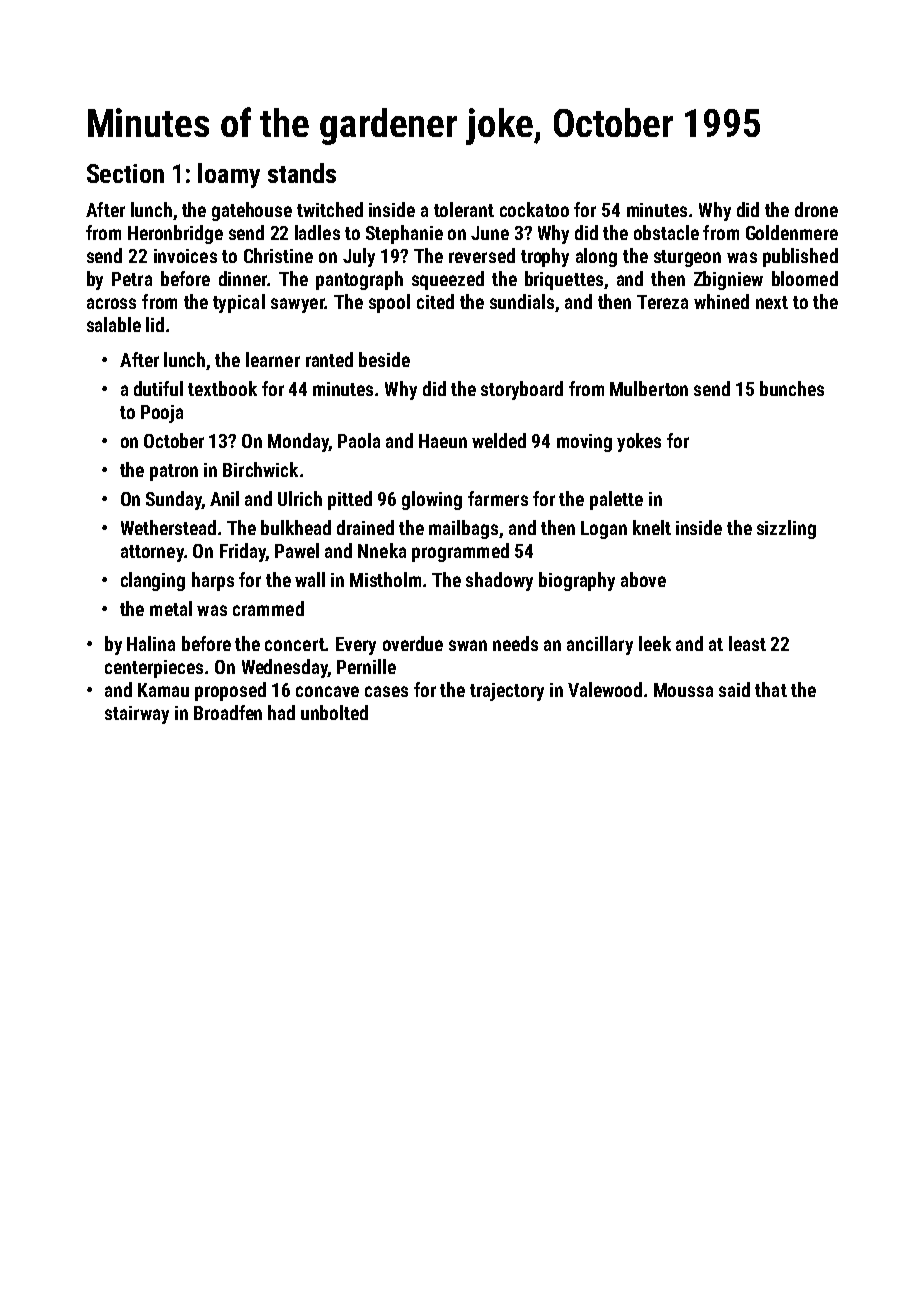 This screenshot has height=1314, width=924. I want to click on Section, so click(125, 173).
